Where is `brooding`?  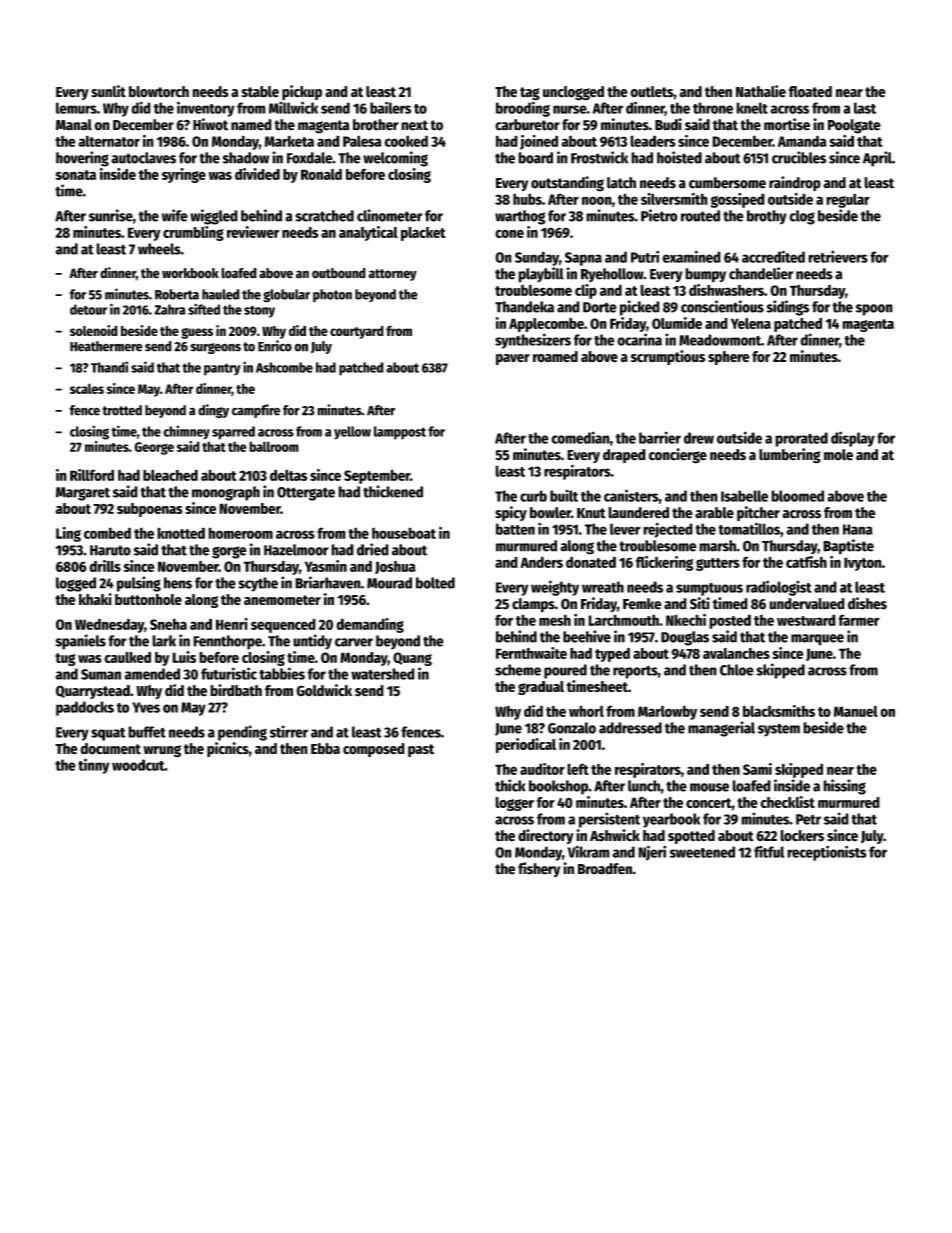
brooding is located at coordinates (523, 109).
